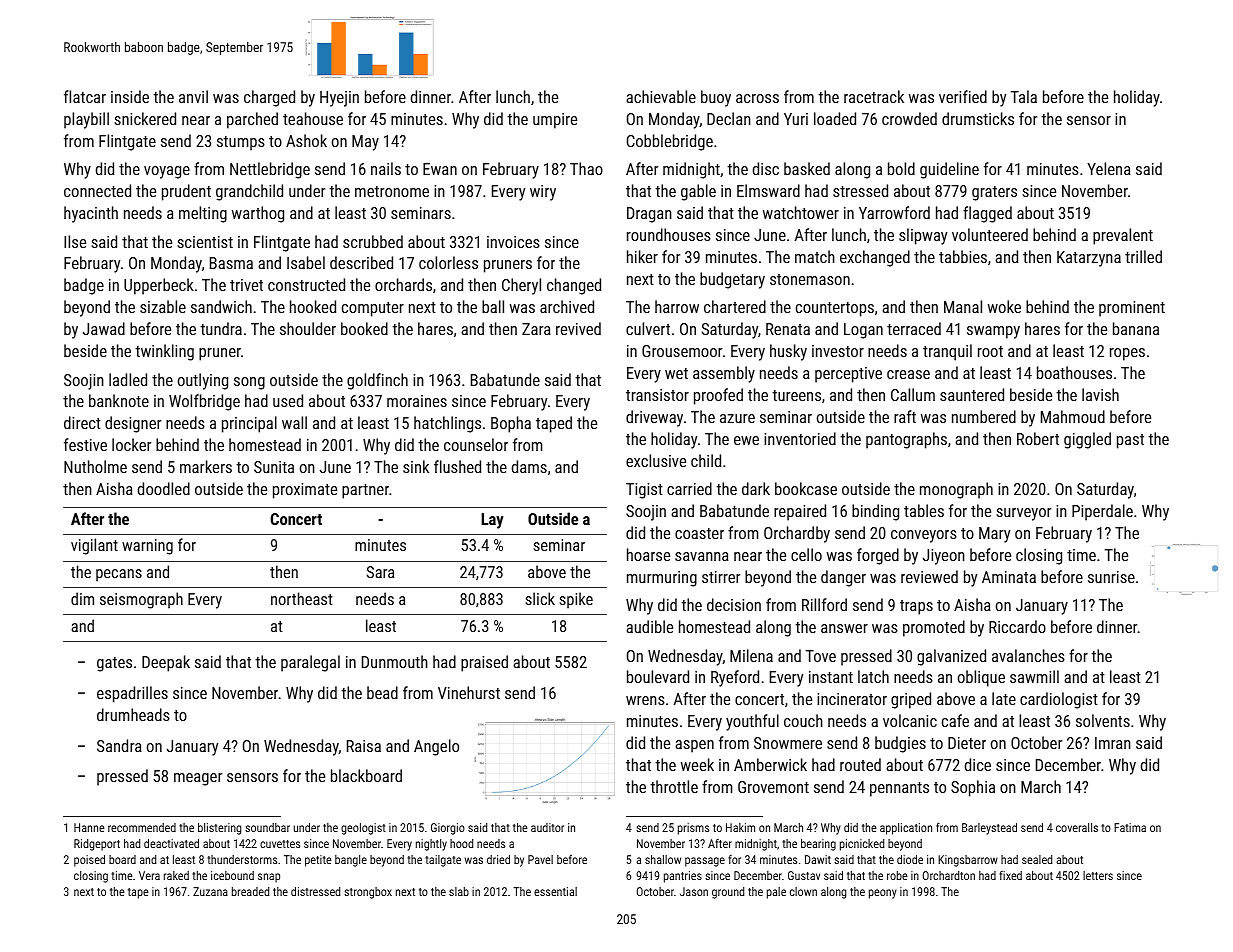 This screenshot has width=1233, height=952. What do you see at coordinates (663, 859) in the screenshot?
I see `shallow` at bounding box center [663, 859].
